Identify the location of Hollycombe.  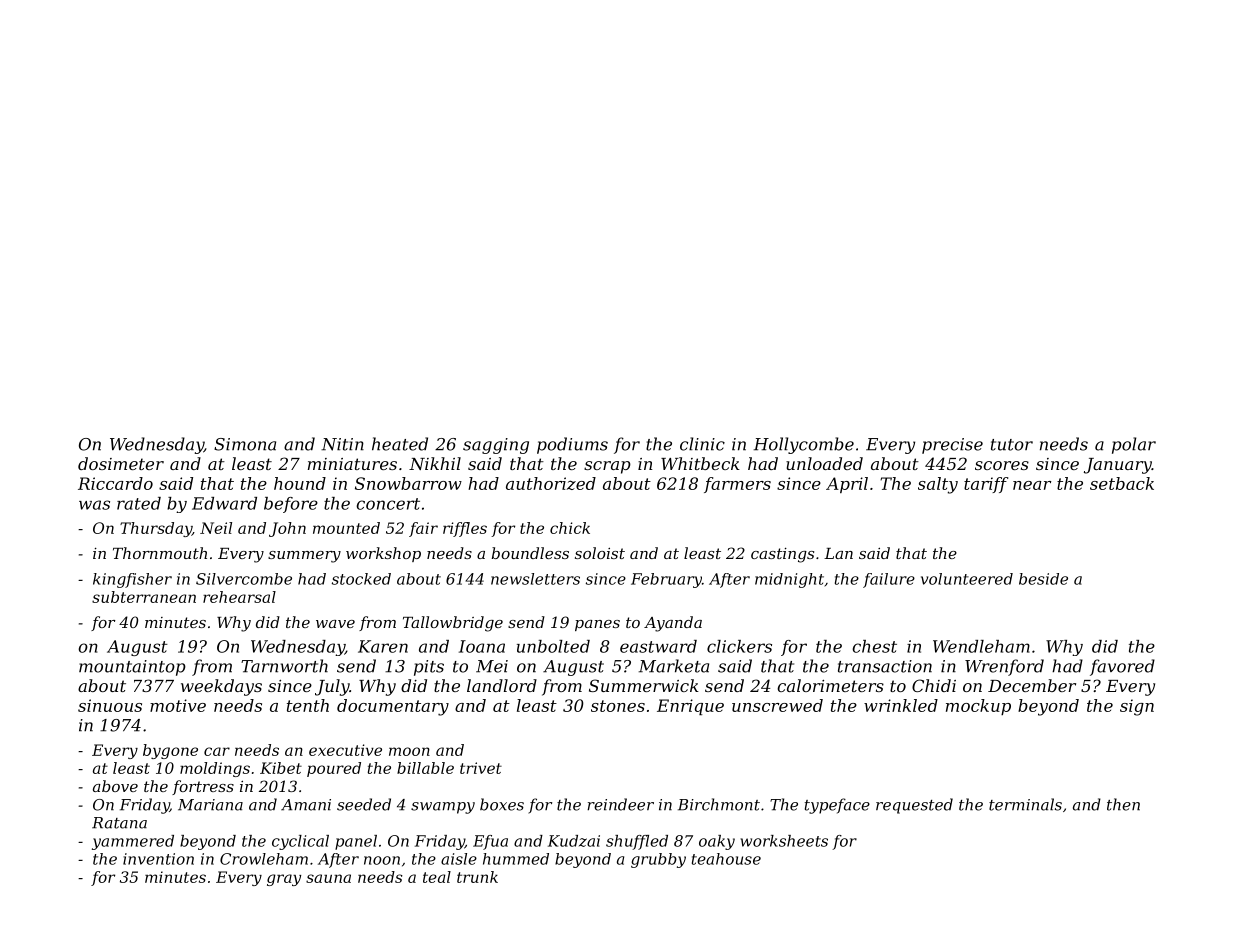
(804, 445).
